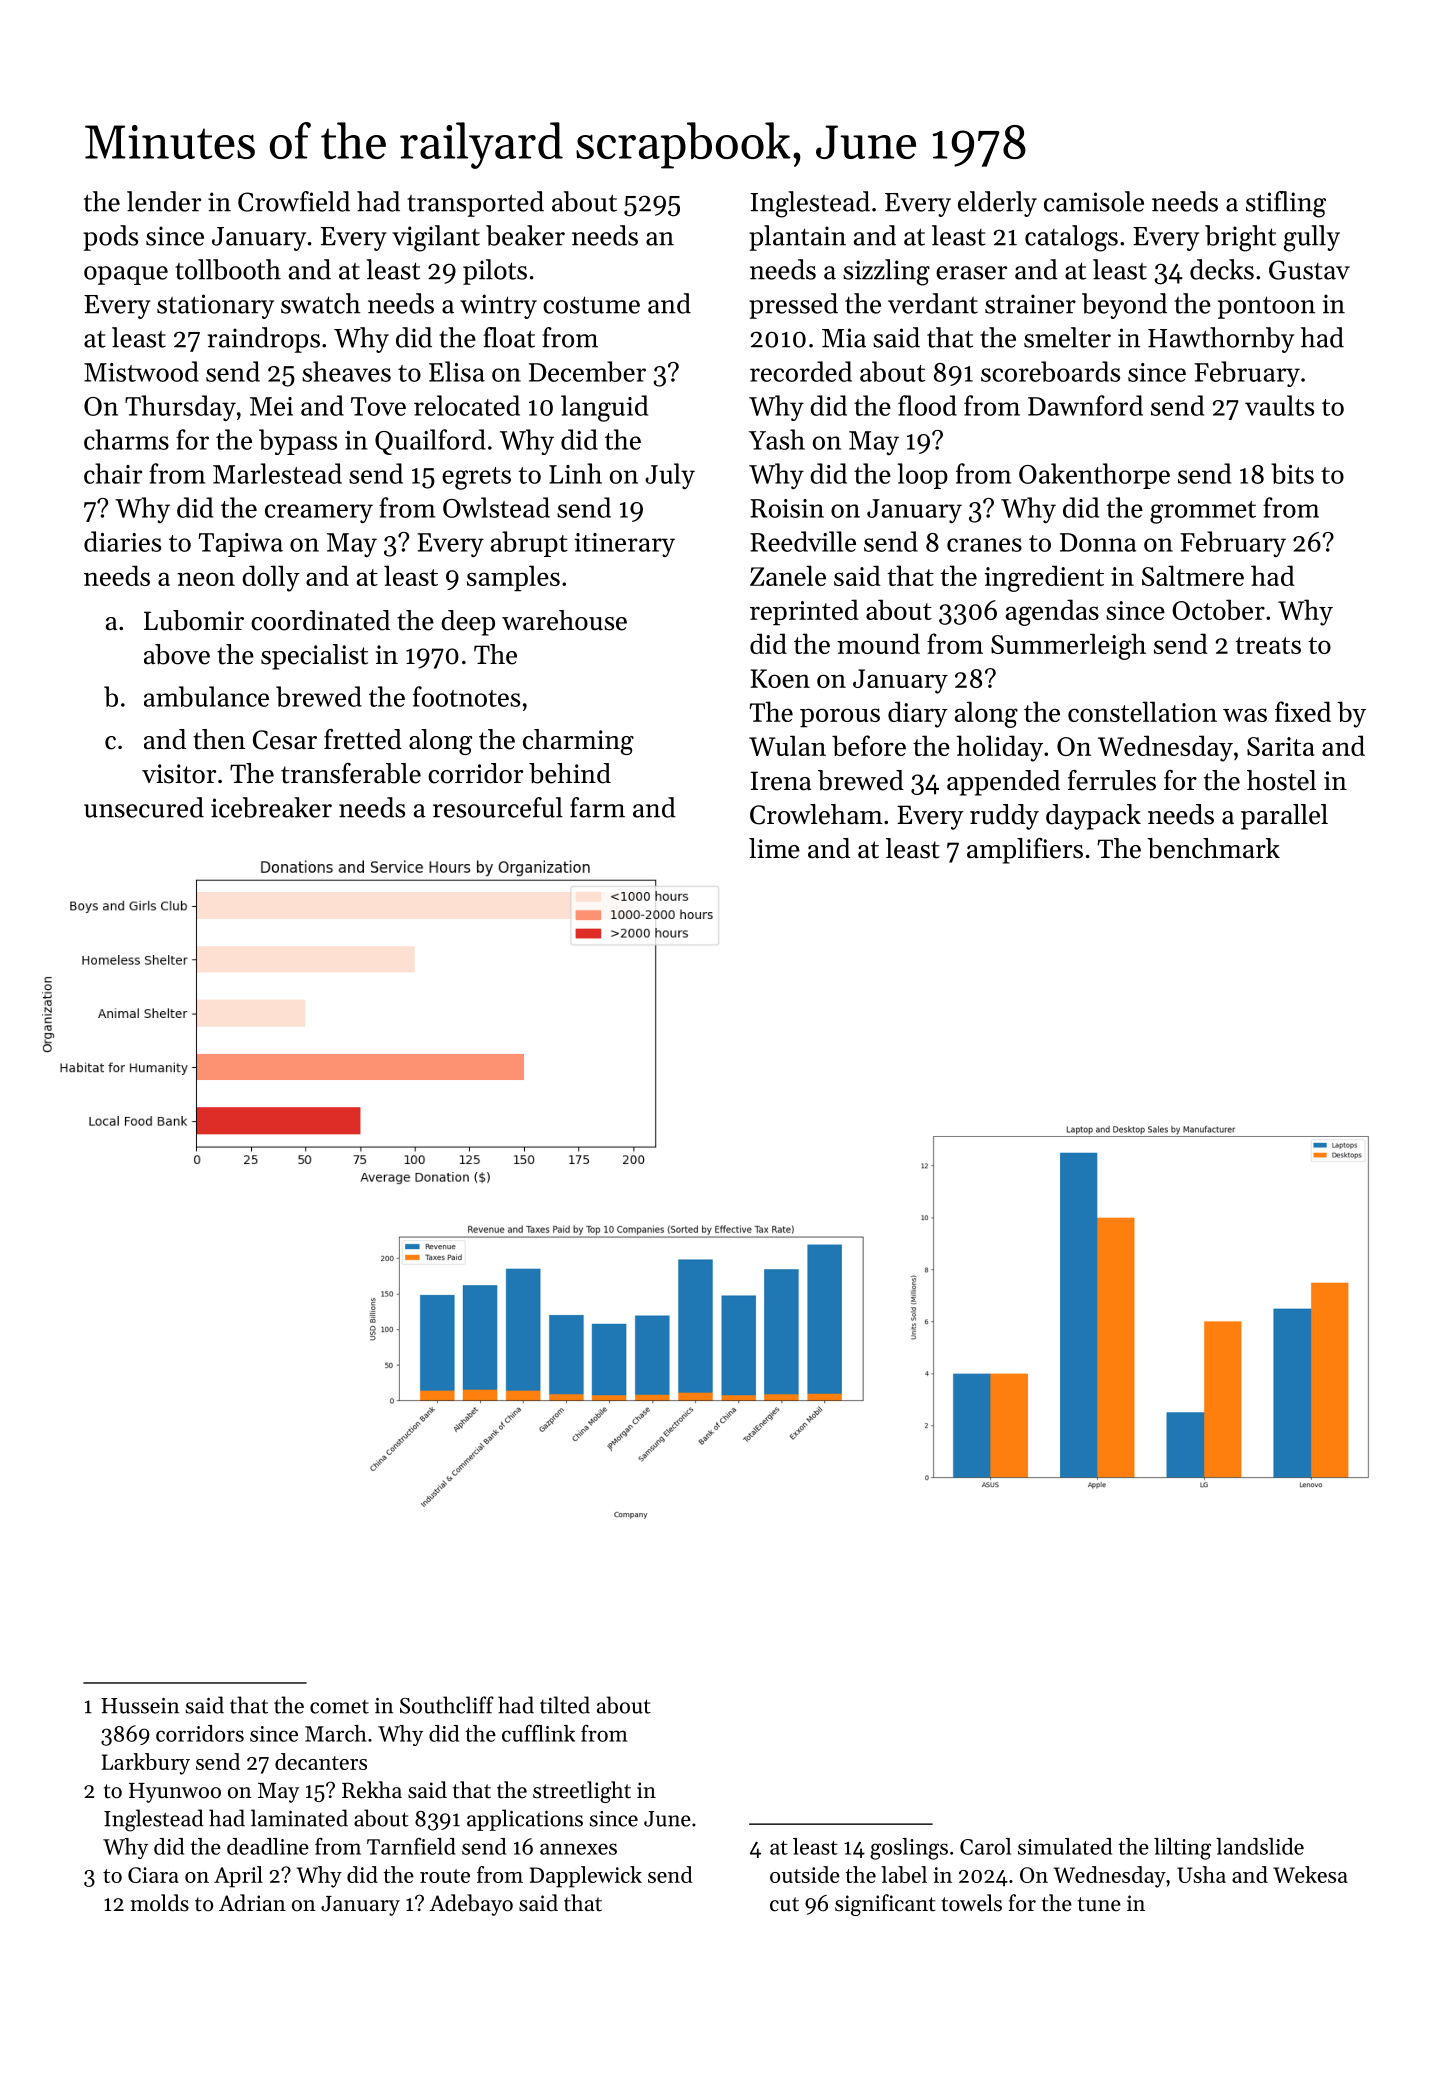 Image resolution: width=1450 pixels, height=2100 pixels. I want to click on elderly, so click(997, 204).
